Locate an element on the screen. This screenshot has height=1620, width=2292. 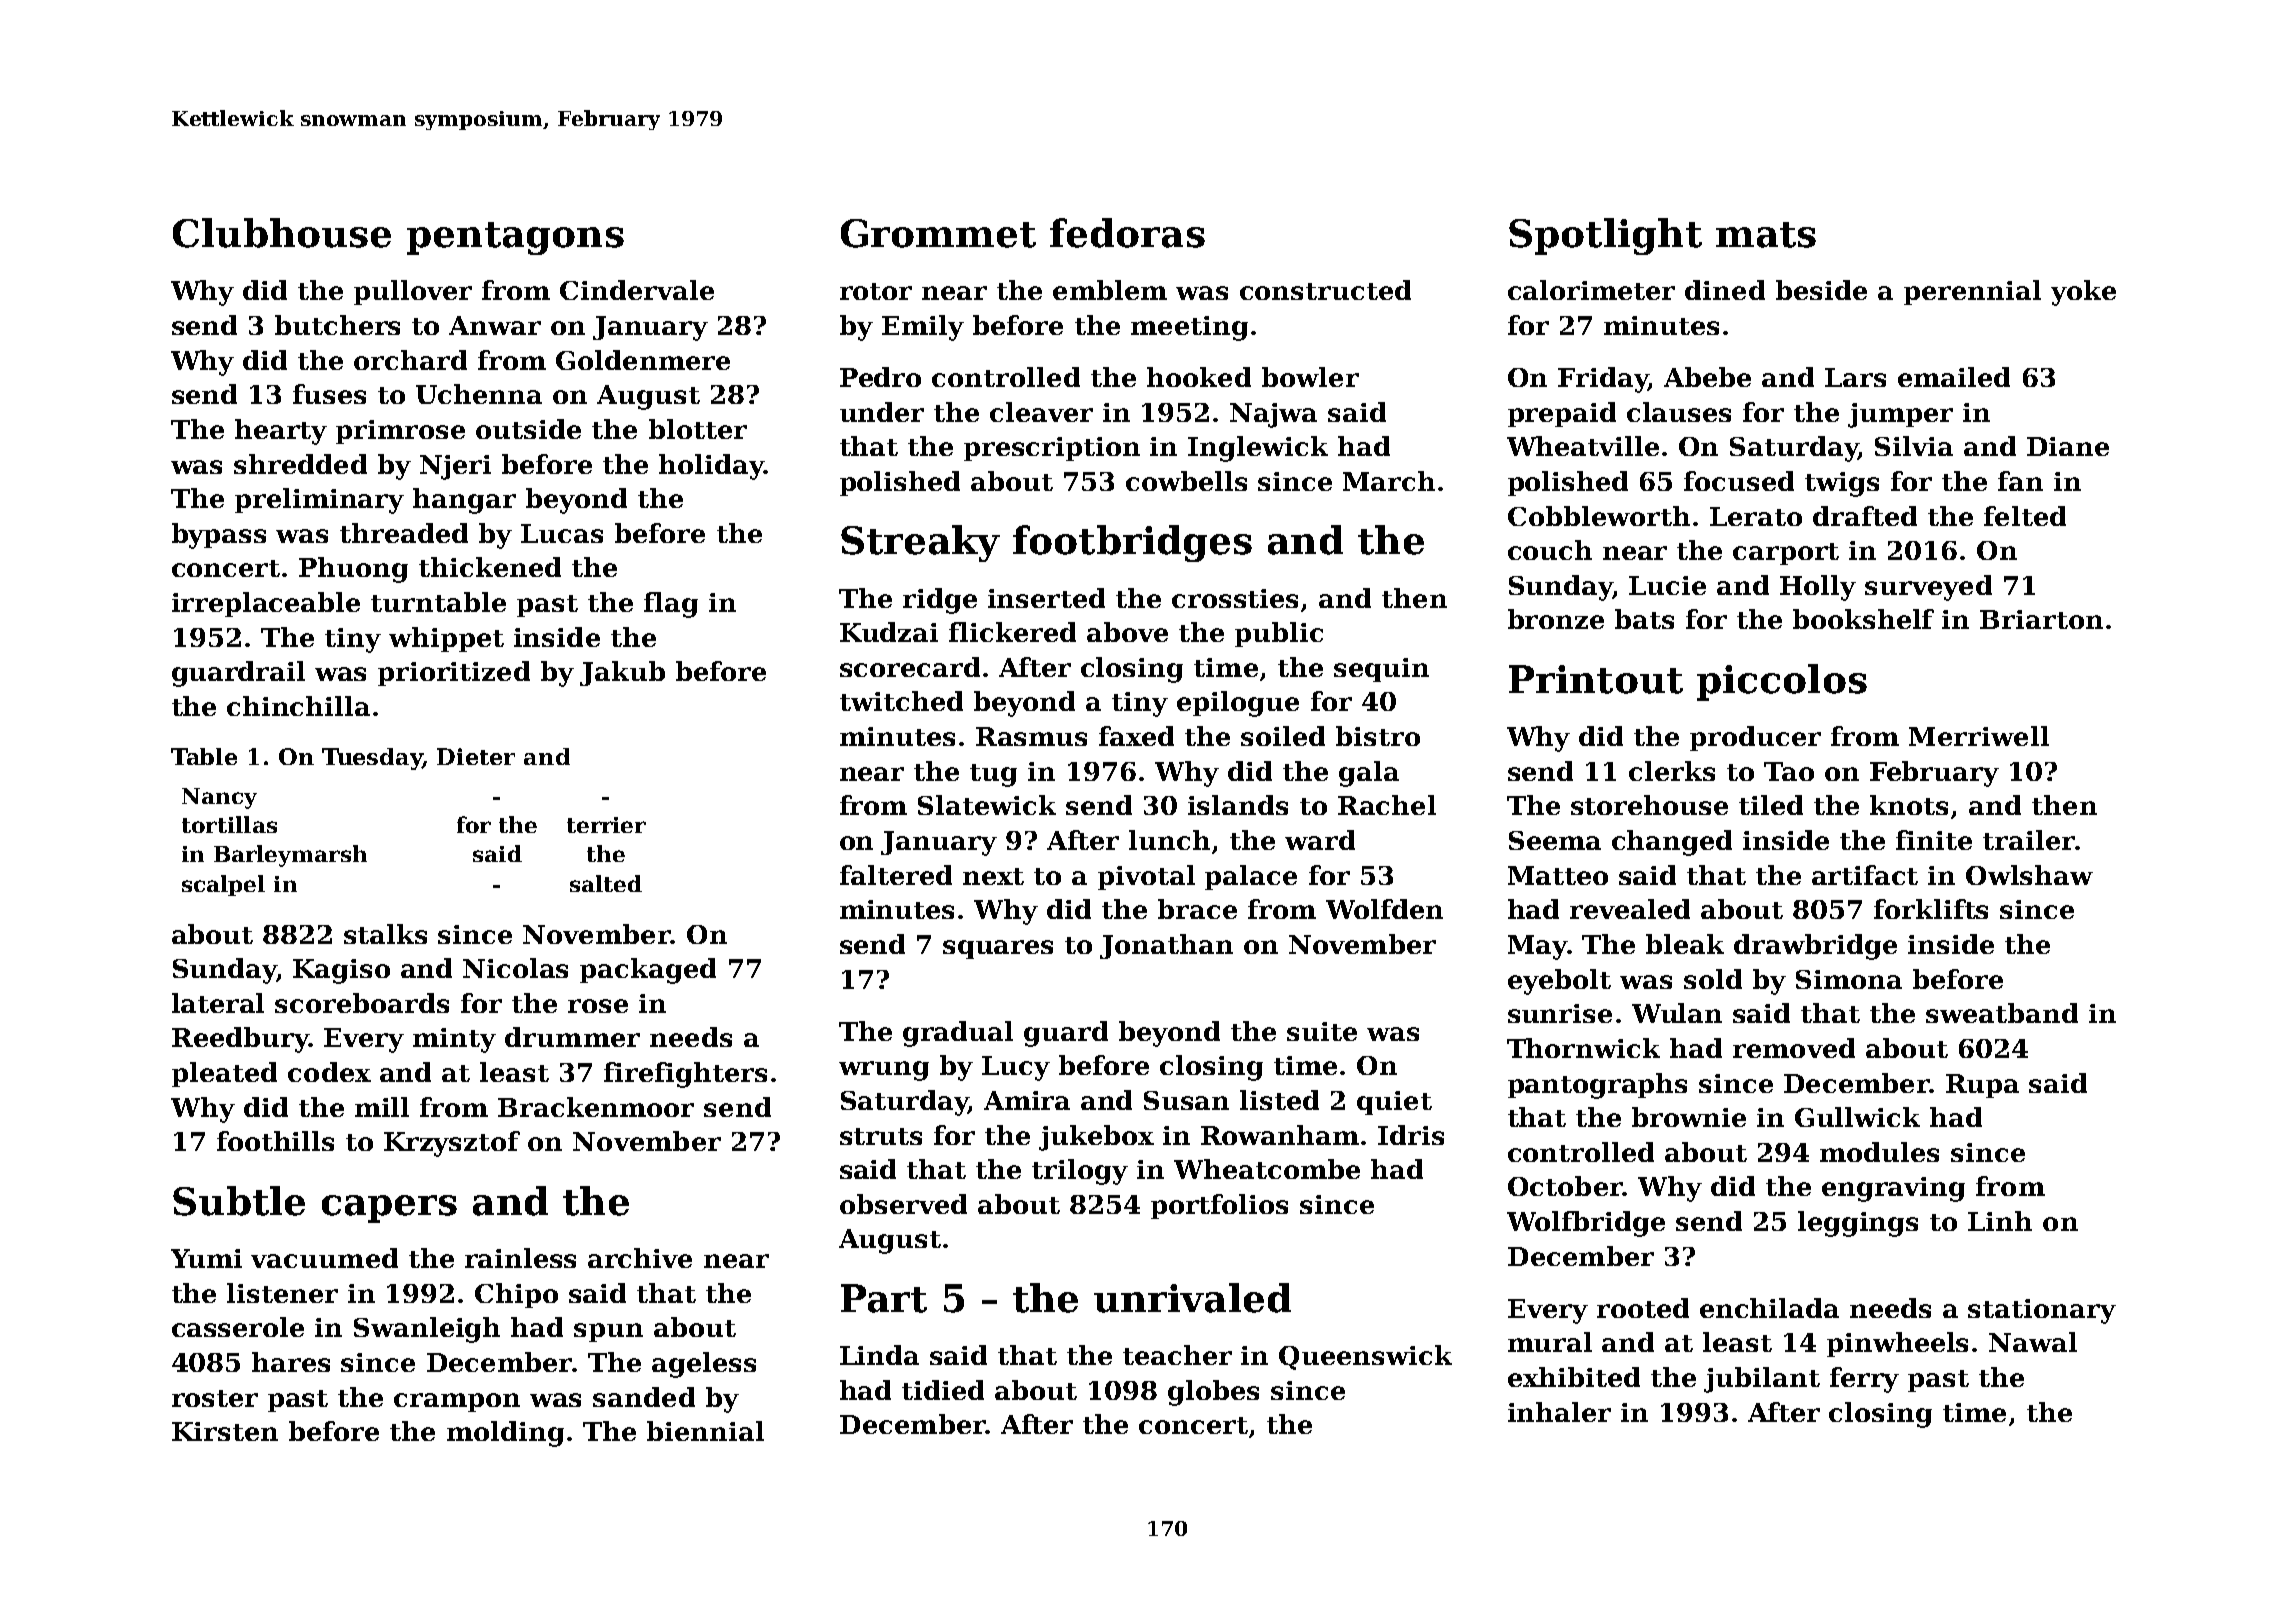
molding is located at coordinates (505, 1434).
